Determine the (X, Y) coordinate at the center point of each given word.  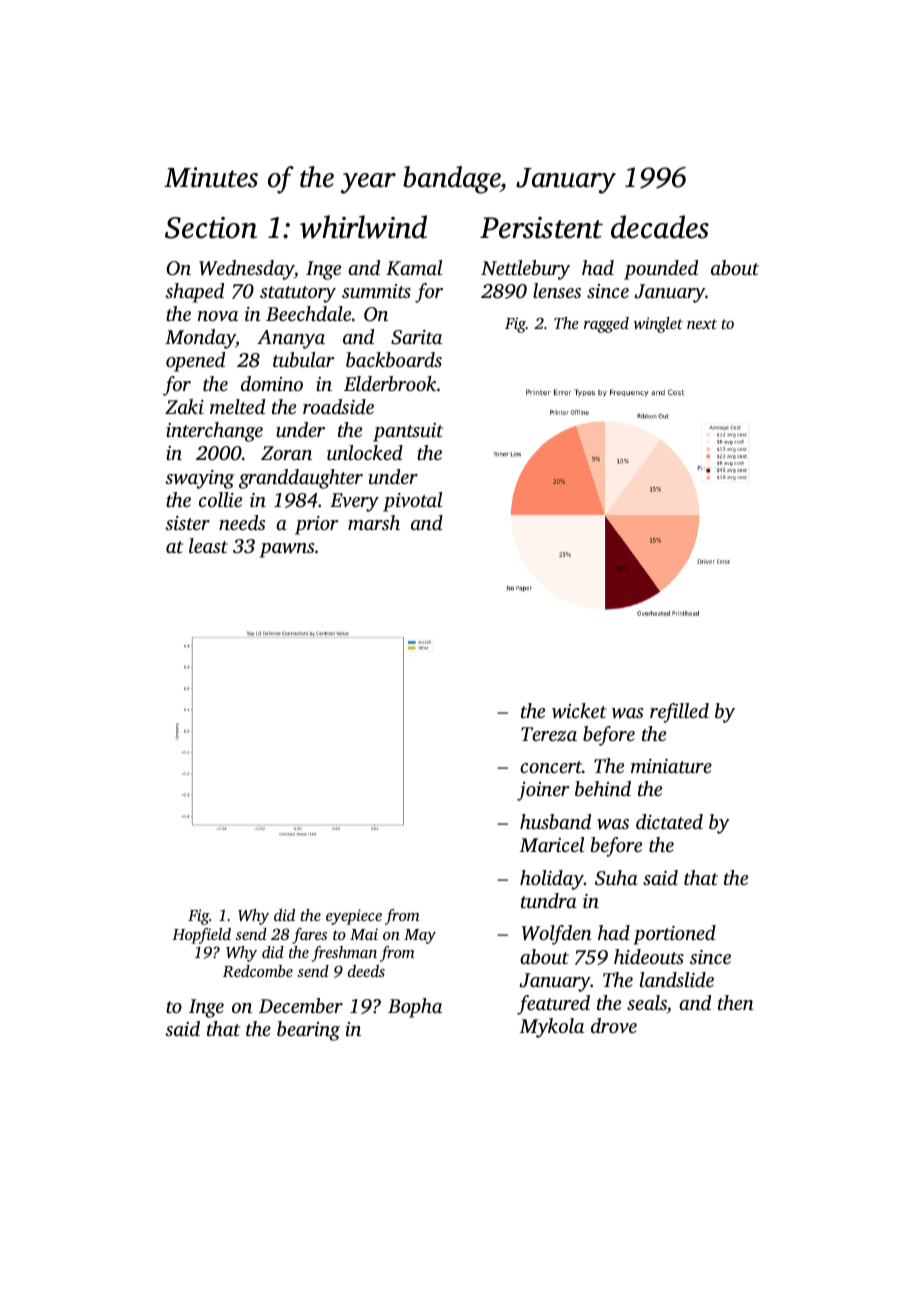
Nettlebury (525, 270)
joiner (543, 791)
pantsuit (408, 432)
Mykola (552, 1028)
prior (317, 525)
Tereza (549, 734)
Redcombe (258, 971)
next (702, 324)
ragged (606, 325)
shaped (194, 293)
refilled (679, 713)
